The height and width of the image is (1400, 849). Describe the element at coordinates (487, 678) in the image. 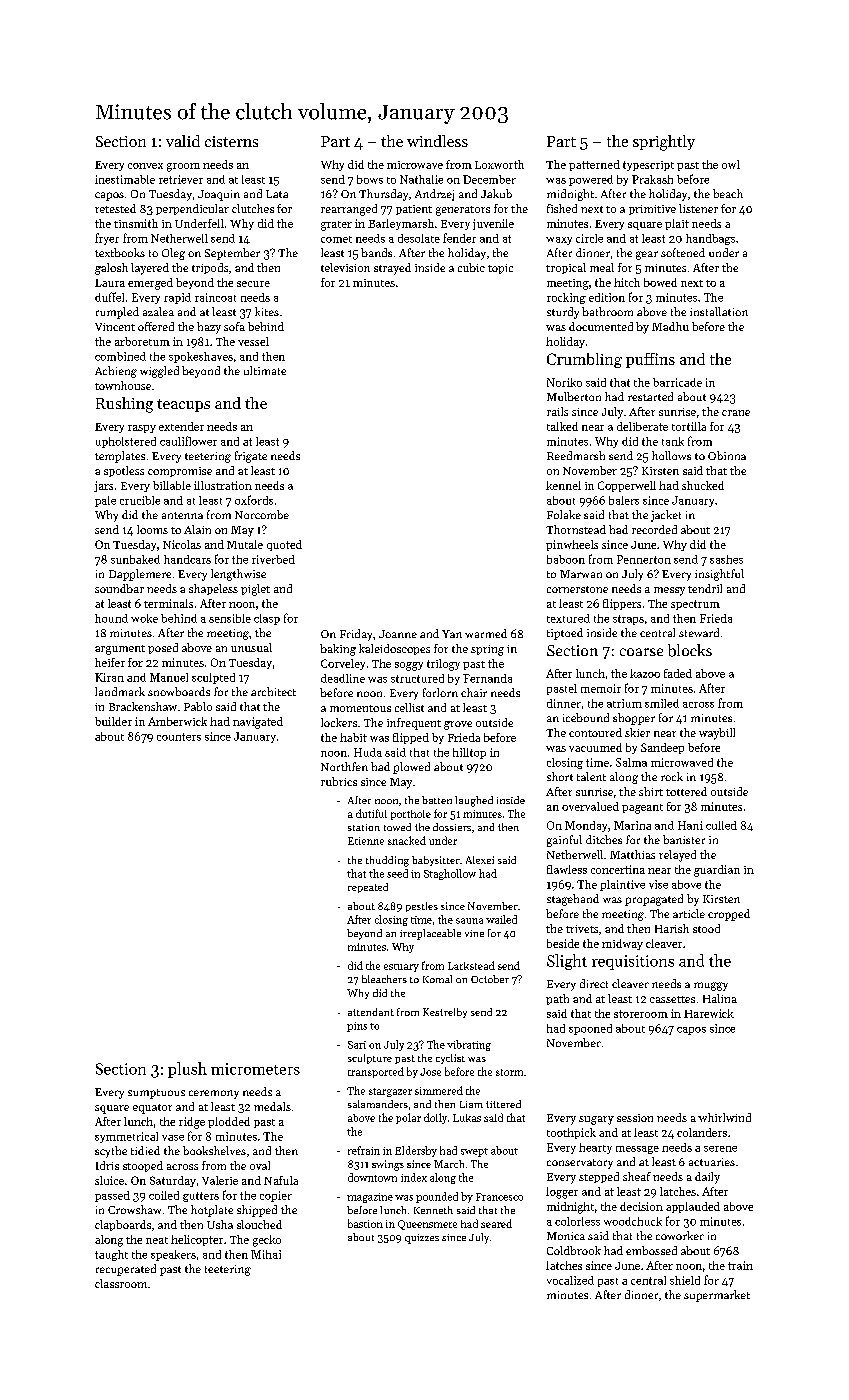

I see `Fernanda` at that location.
